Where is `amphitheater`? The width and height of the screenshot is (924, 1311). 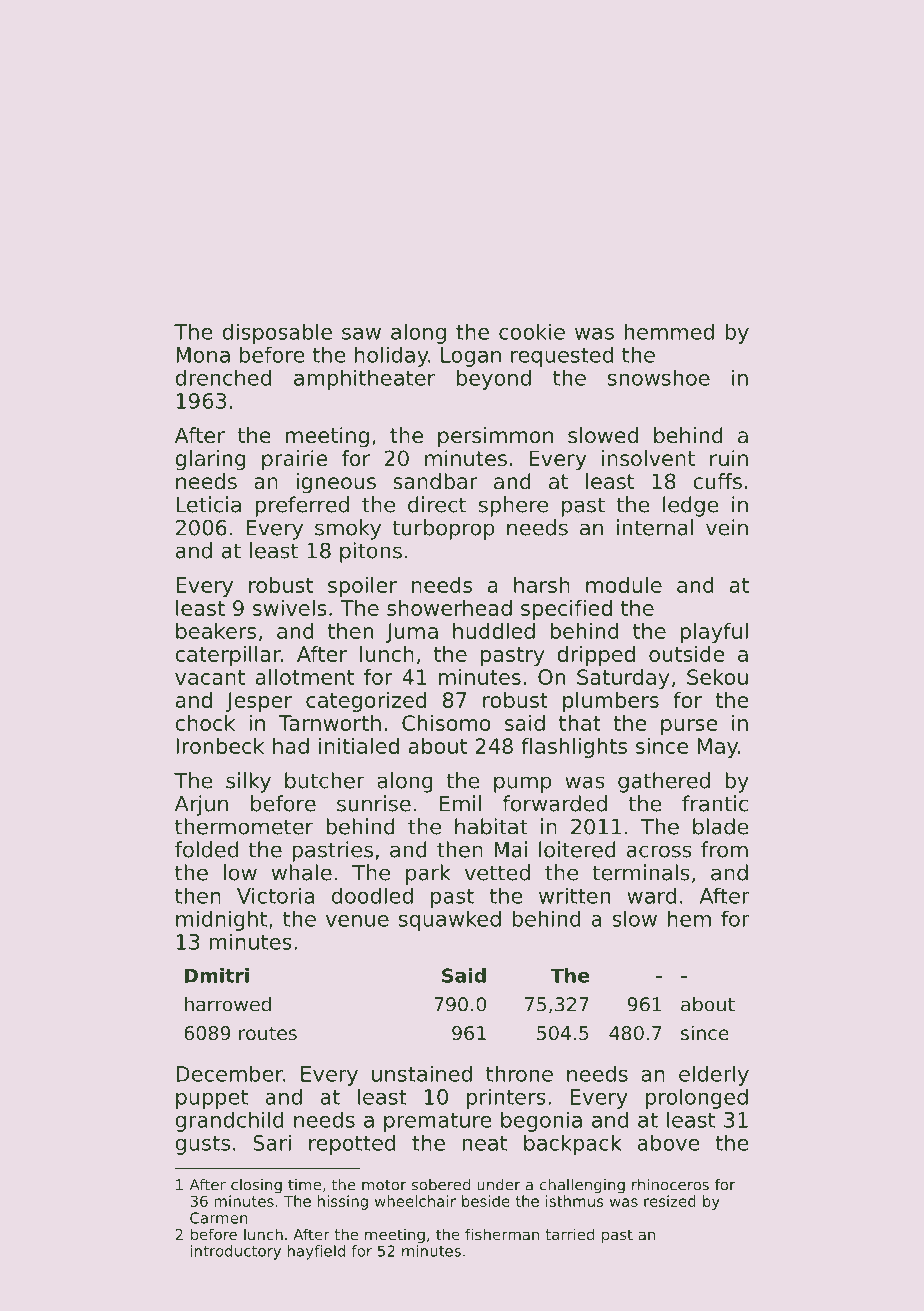
amphitheater is located at coordinates (364, 379).
